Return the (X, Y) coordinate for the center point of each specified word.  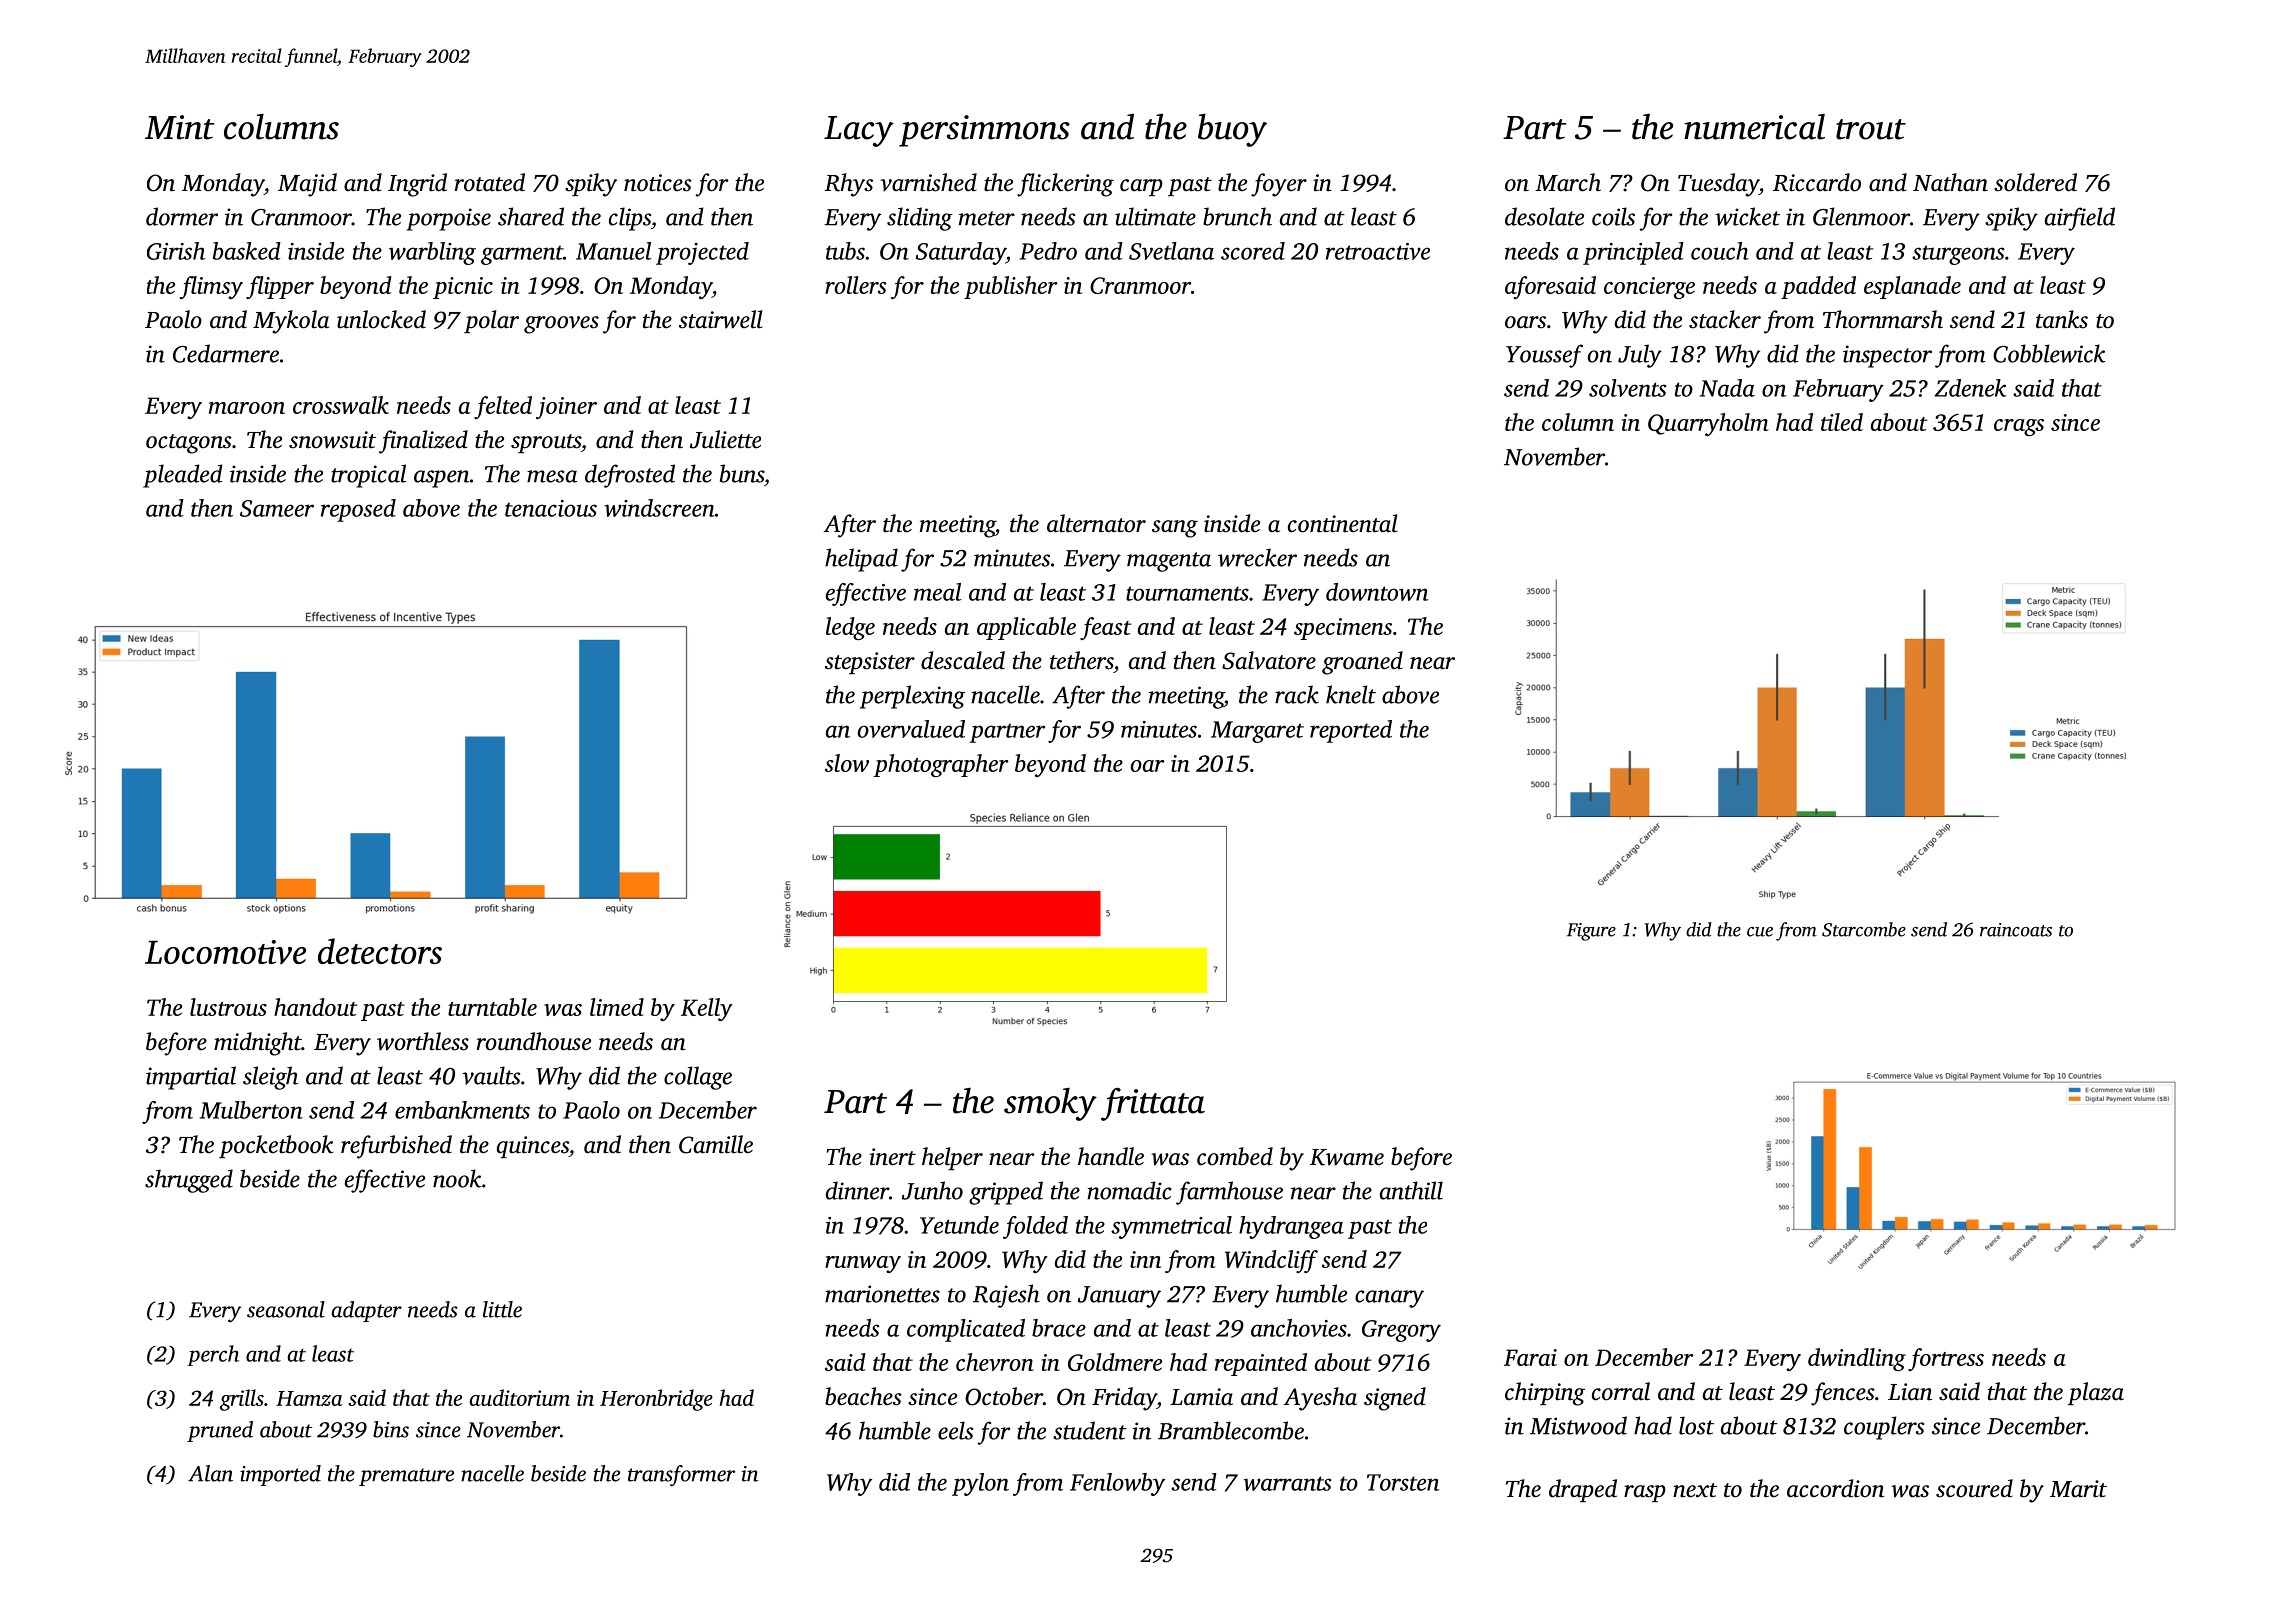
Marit (2078, 1488)
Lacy (859, 131)
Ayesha (1320, 1399)
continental (1343, 523)
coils (1613, 216)
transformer (681, 1475)
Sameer (277, 508)
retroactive (1378, 251)
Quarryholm (1708, 424)
